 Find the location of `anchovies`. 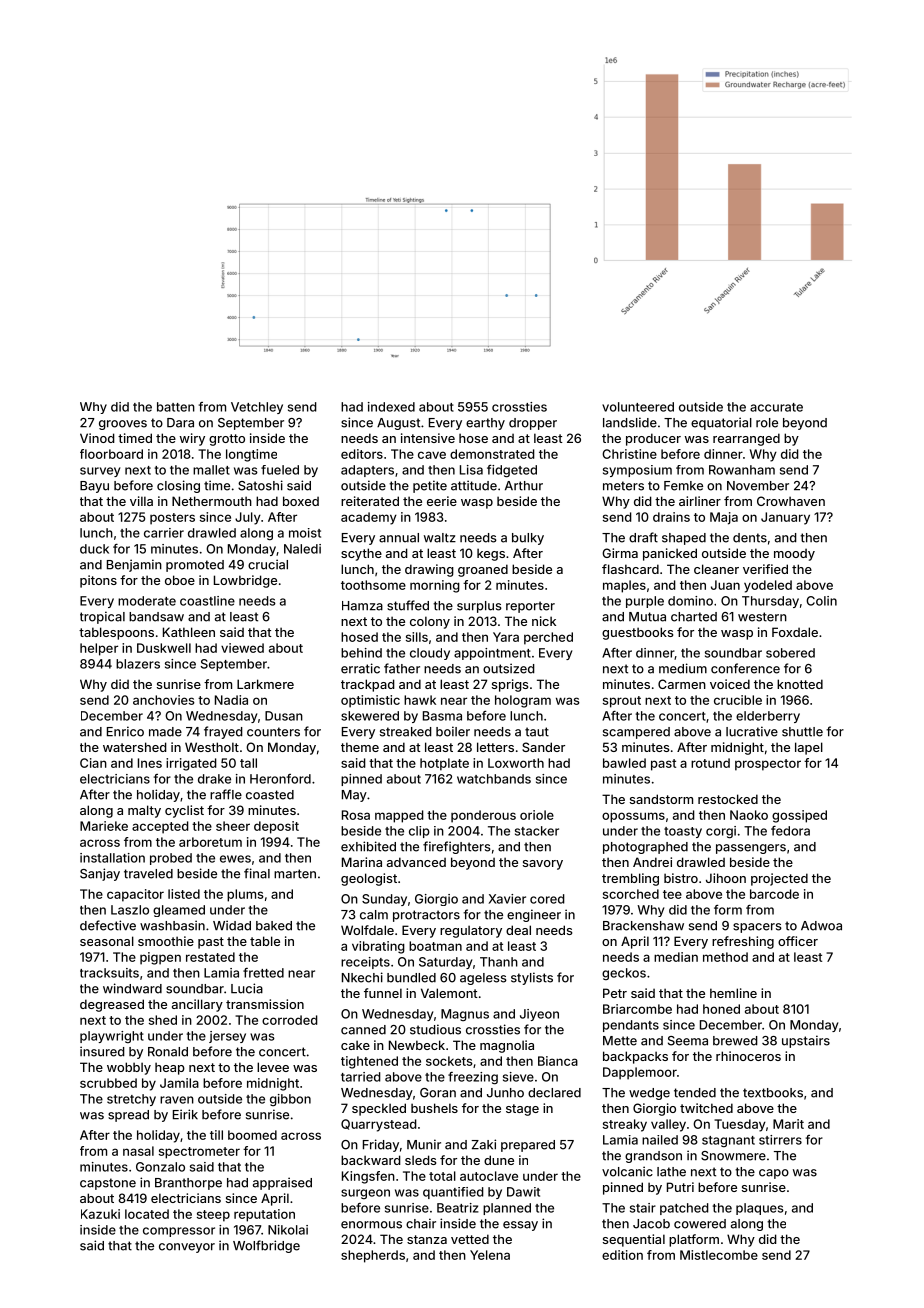

anchovies is located at coordinates (164, 700).
